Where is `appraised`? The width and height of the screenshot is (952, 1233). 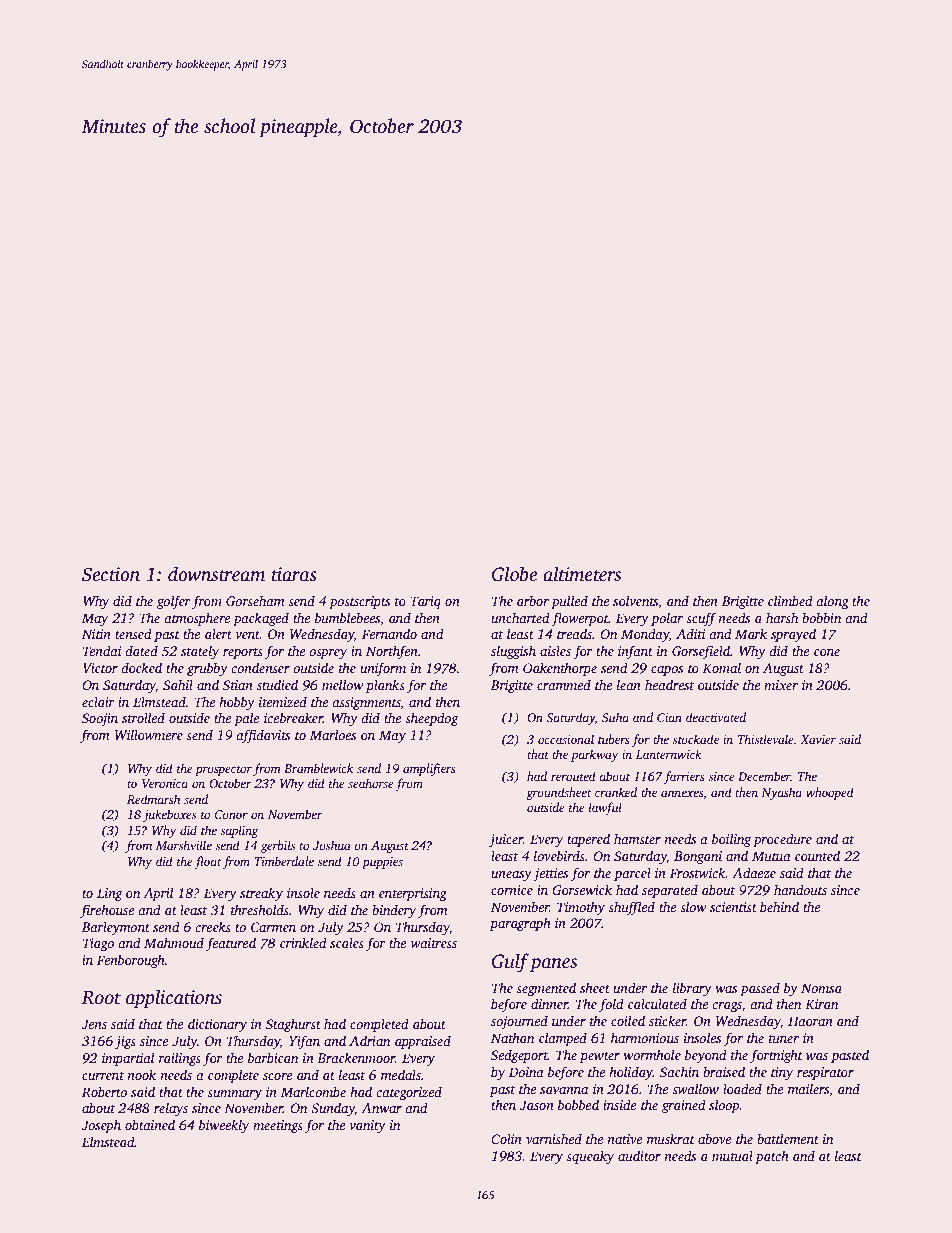
appraised is located at coordinates (423, 1042).
